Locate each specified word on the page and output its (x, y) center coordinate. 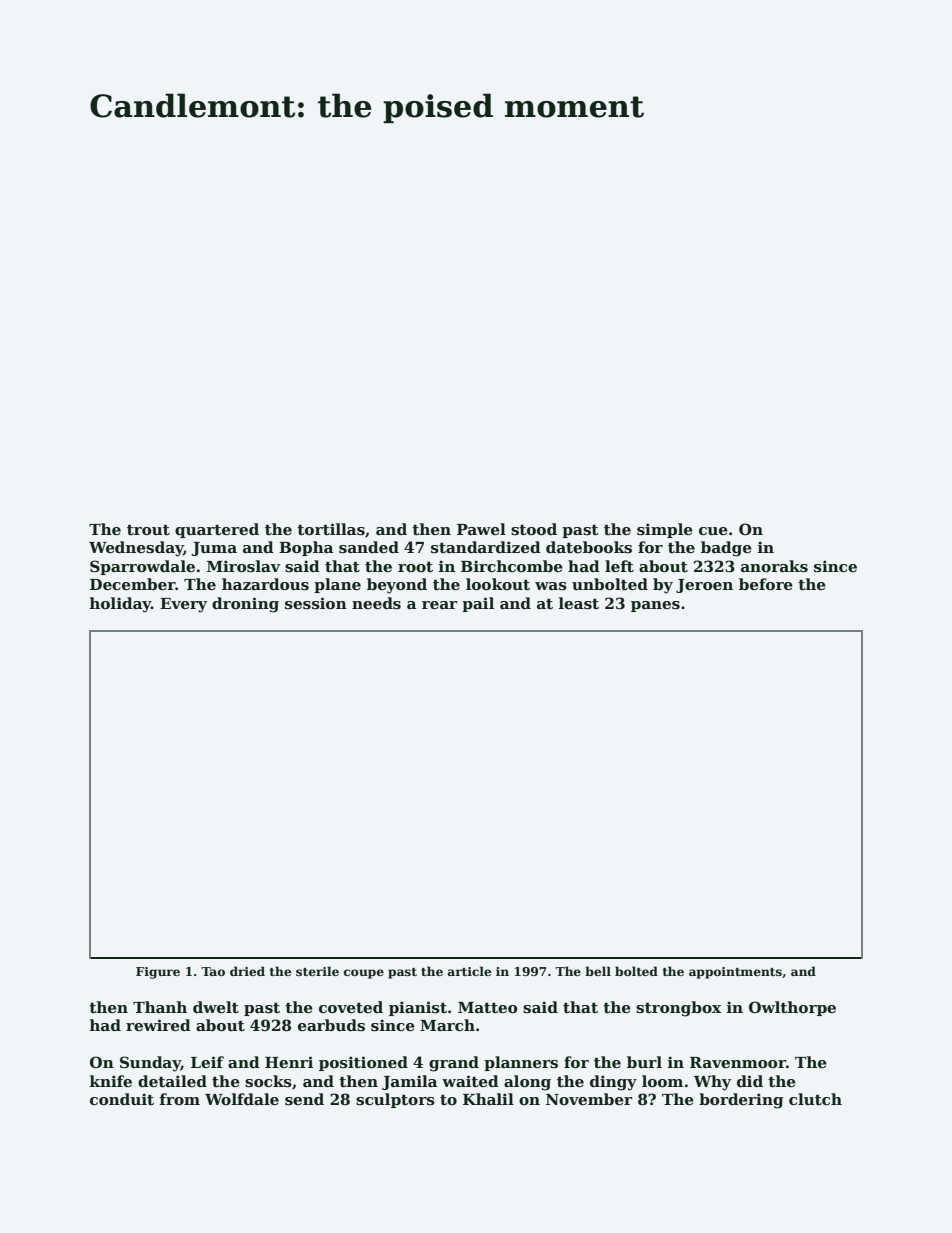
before (766, 584)
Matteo (488, 1007)
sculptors (395, 1100)
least (579, 603)
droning (245, 605)
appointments (735, 973)
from (180, 1099)
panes (655, 606)
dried (247, 971)
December (132, 584)
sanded (369, 547)
